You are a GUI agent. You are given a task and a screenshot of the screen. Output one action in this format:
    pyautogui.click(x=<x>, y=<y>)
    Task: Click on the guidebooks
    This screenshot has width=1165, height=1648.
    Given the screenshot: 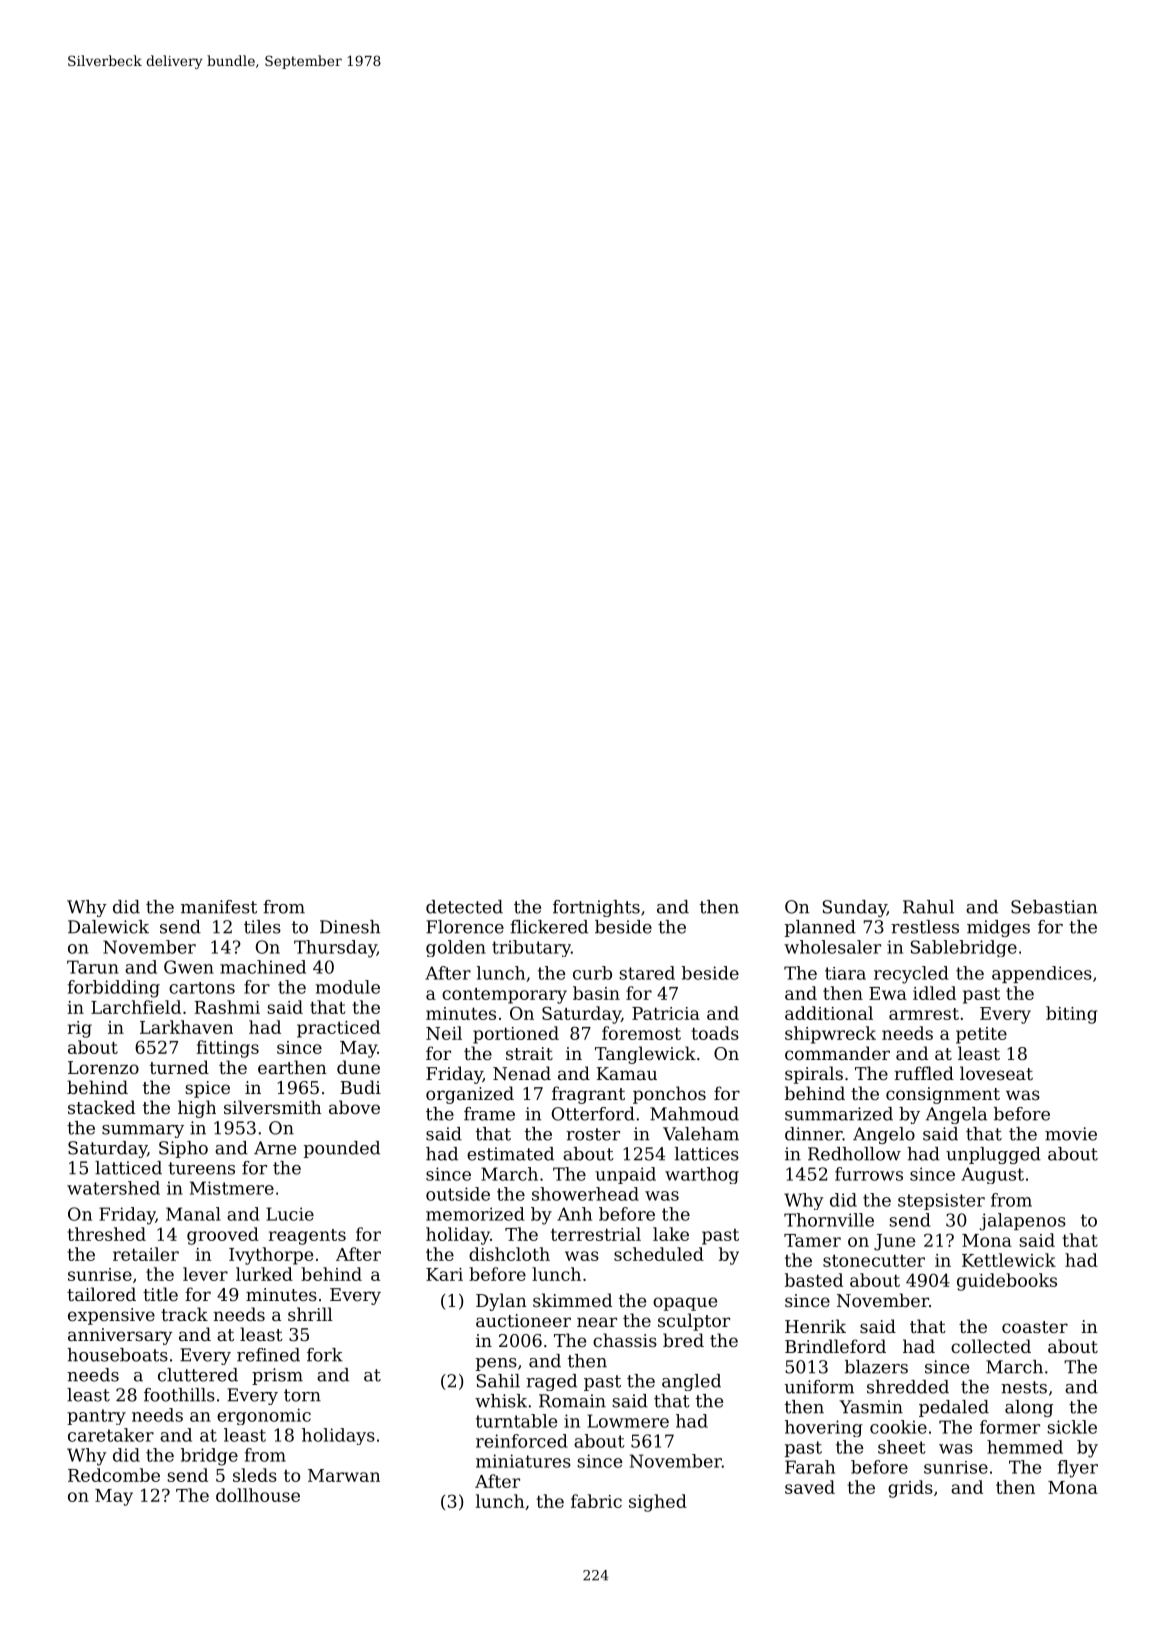 What is the action you would take?
    pyautogui.click(x=1007, y=1282)
